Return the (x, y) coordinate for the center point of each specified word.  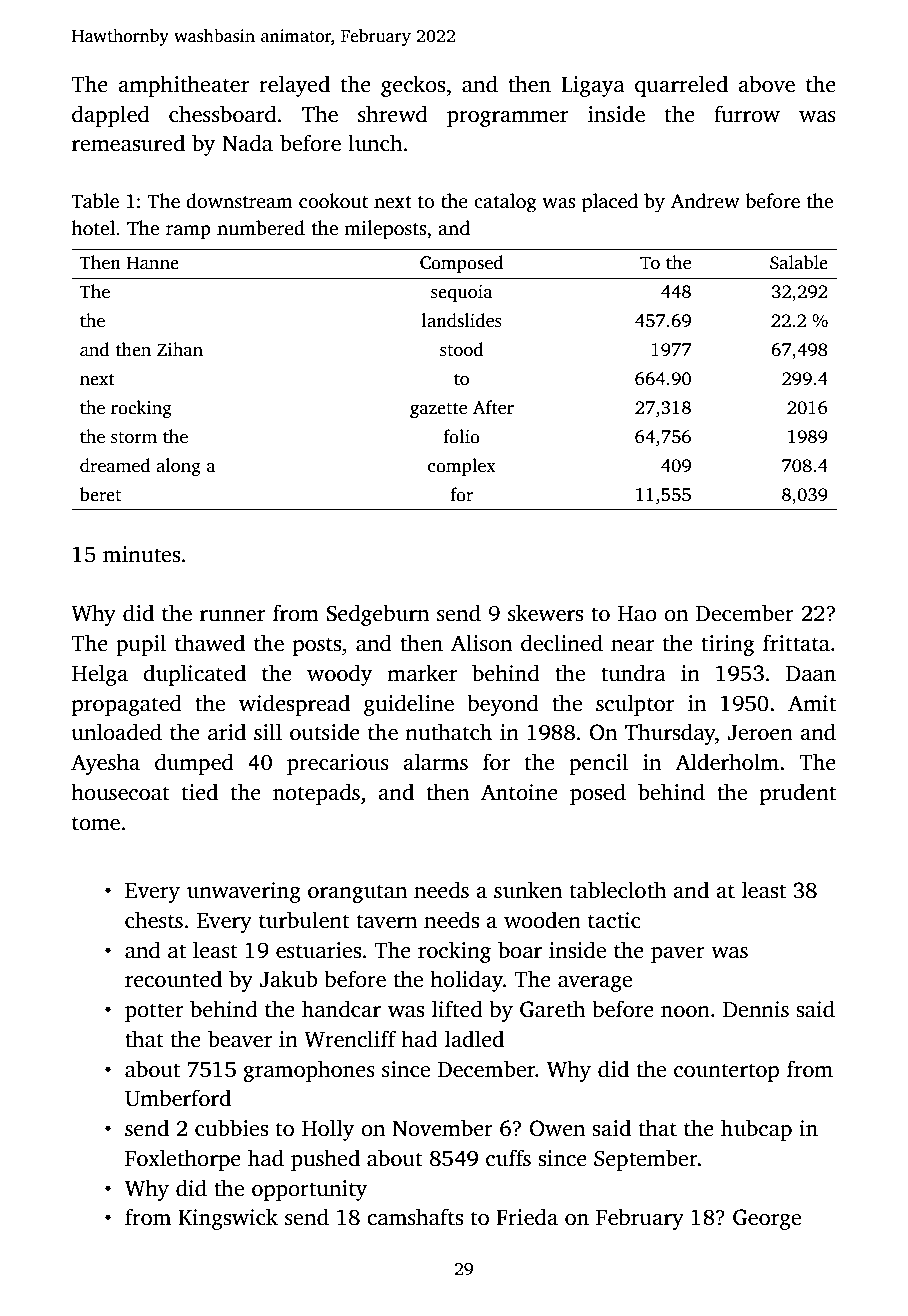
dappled (111, 116)
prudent (798, 794)
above (766, 84)
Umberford (178, 1098)
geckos (413, 86)
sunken (528, 890)
